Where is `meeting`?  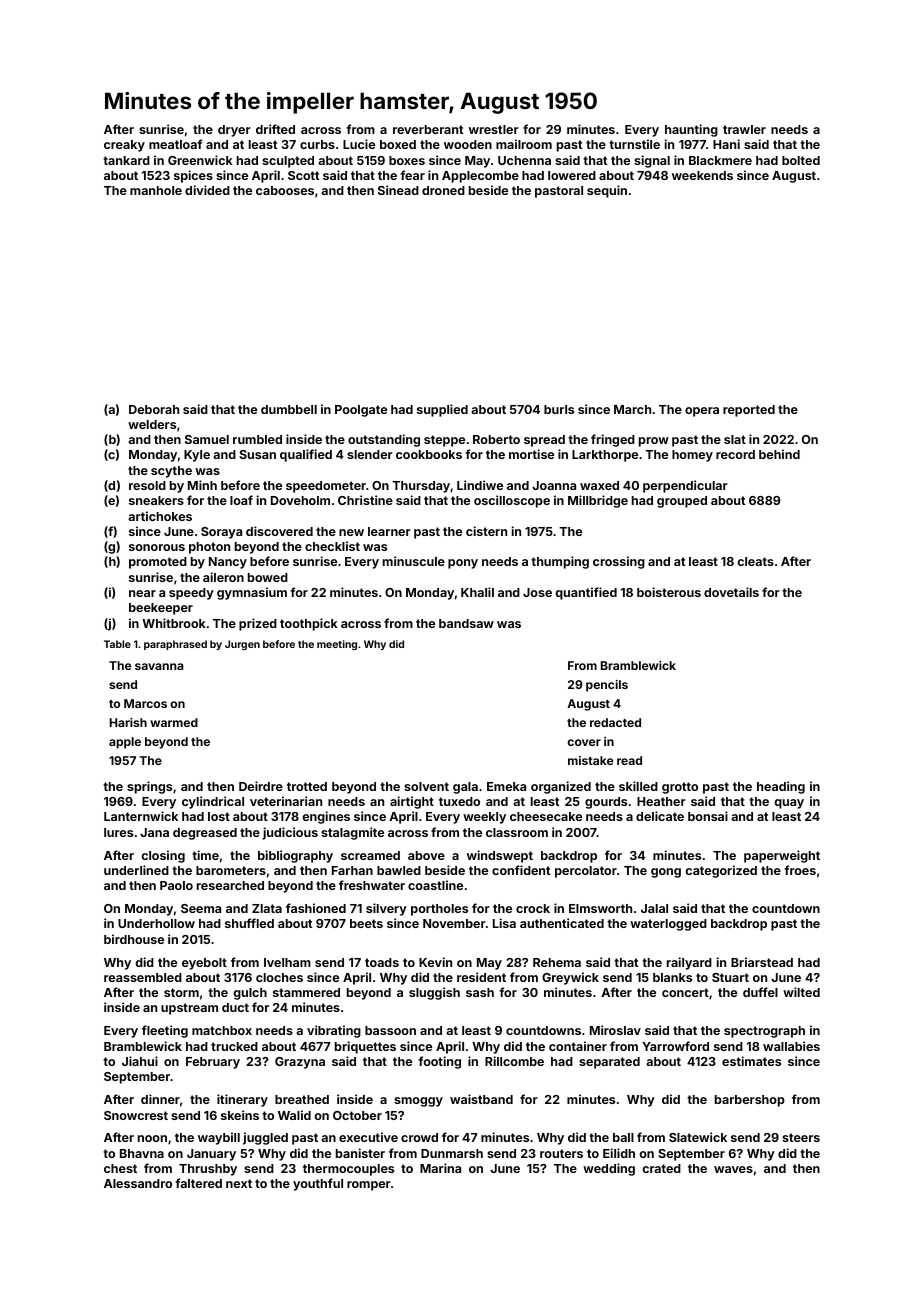
meeting is located at coordinates (337, 645).
